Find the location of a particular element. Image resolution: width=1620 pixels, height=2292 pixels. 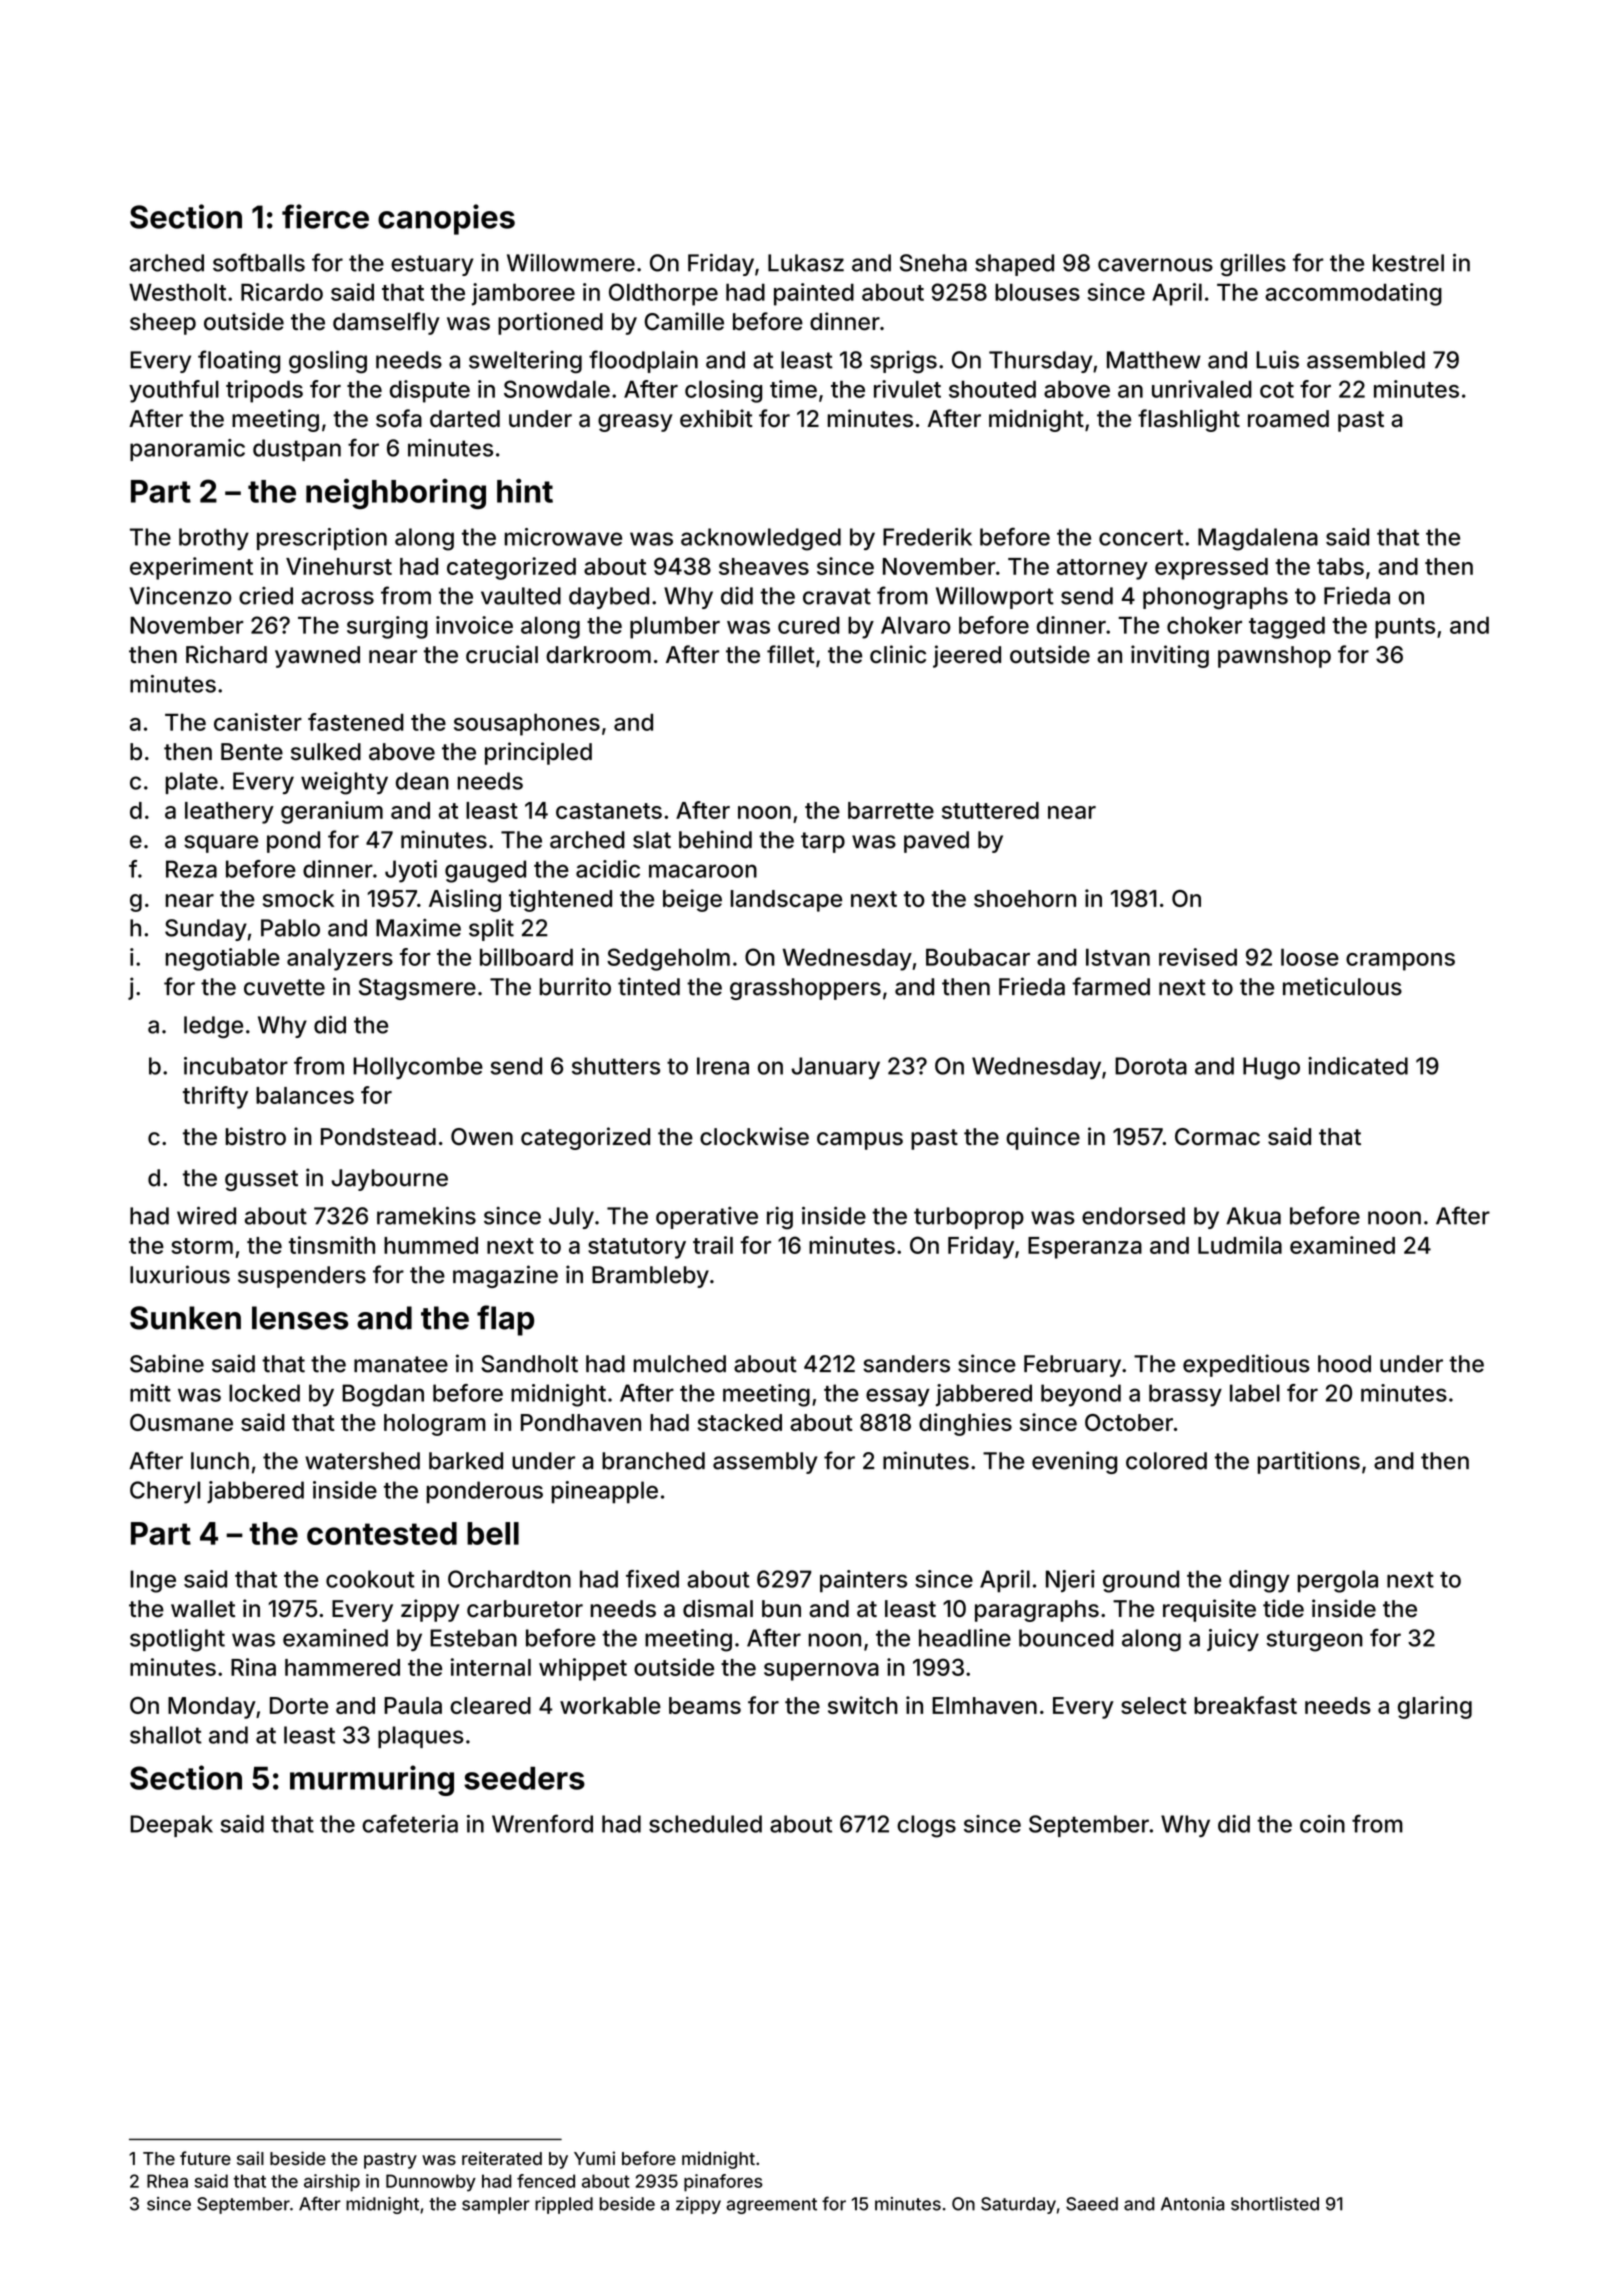

Njeri is located at coordinates (1070, 1581).
